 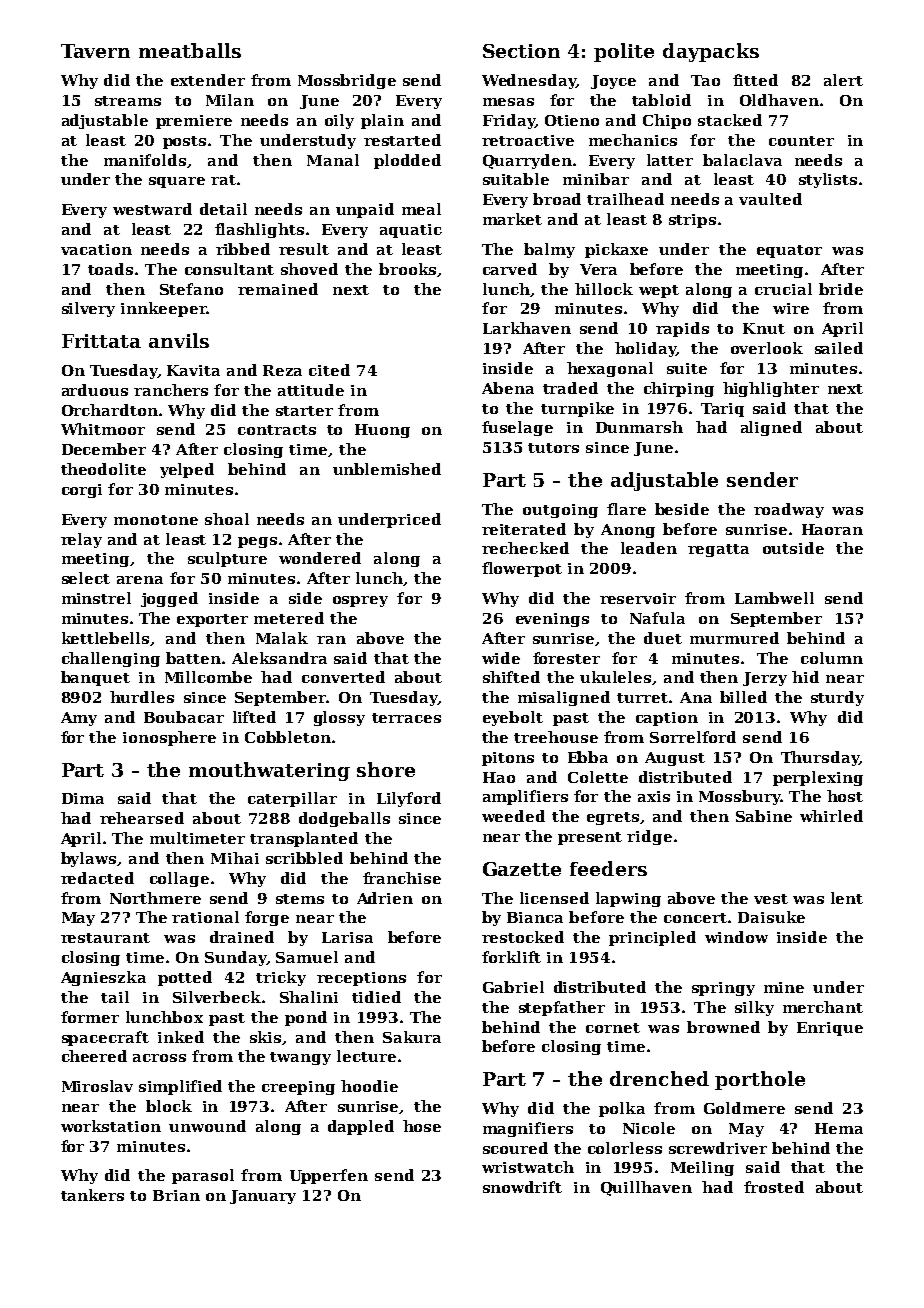 What do you see at coordinates (194, 122) in the screenshot?
I see `premiere` at bounding box center [194, 122].
